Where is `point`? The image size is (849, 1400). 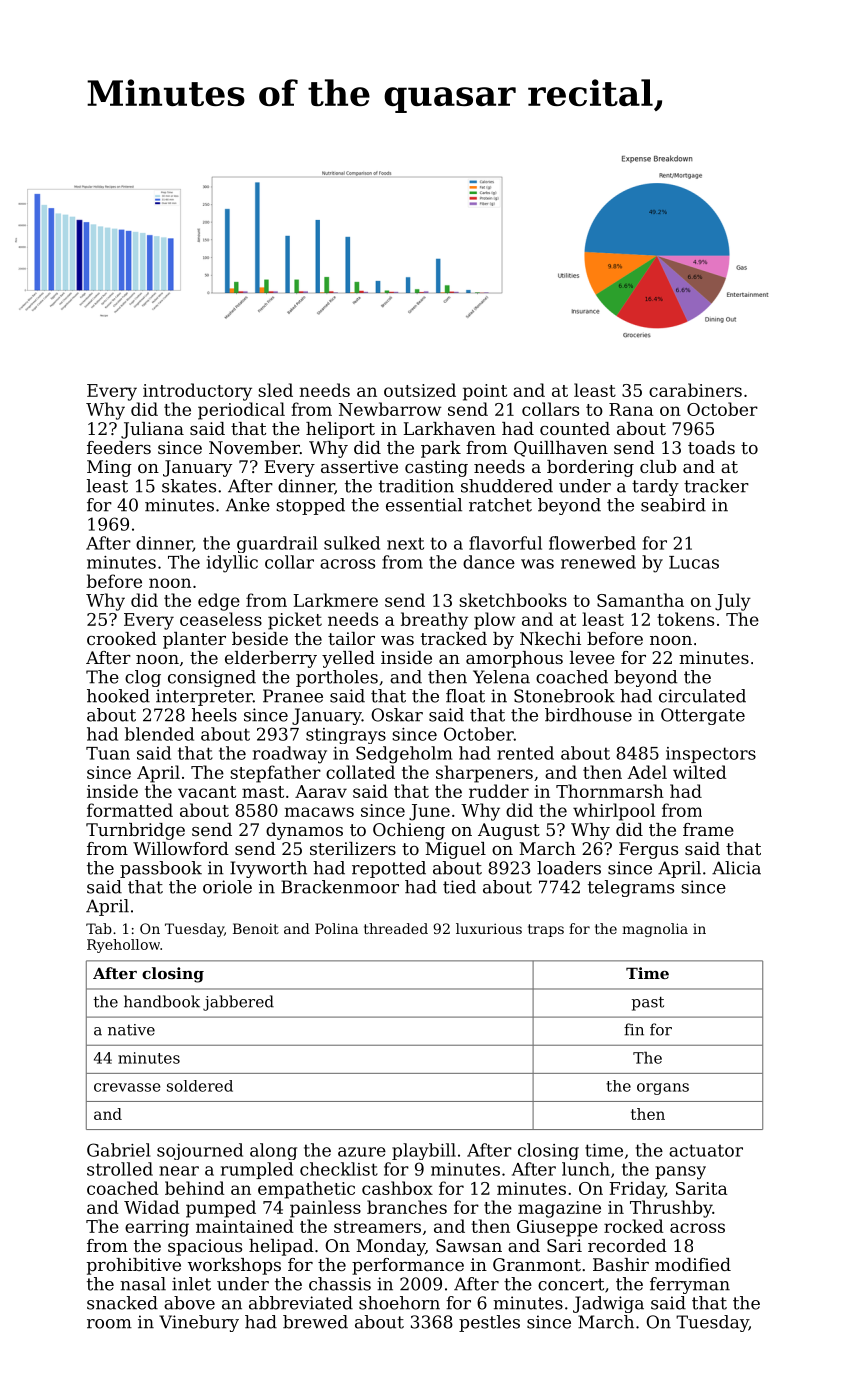 point is located at coordinates (485, 392).
